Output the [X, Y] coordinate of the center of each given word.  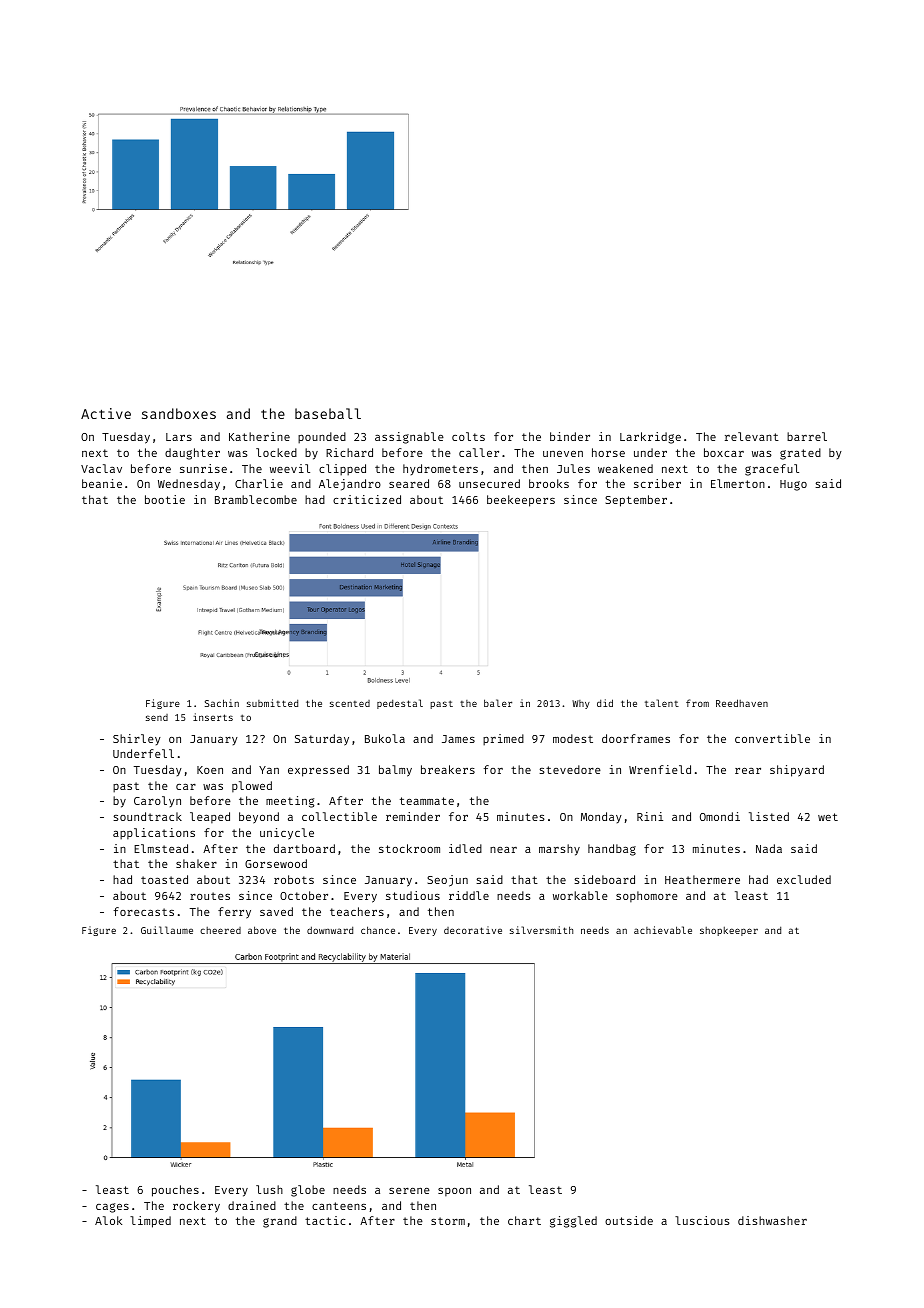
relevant [752, 436]
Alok [108, 1220]
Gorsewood [276, 863]
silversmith [541, 930]
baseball [328, 413]
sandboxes [179, 413]
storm [448, 1221]
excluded [804, 879]
